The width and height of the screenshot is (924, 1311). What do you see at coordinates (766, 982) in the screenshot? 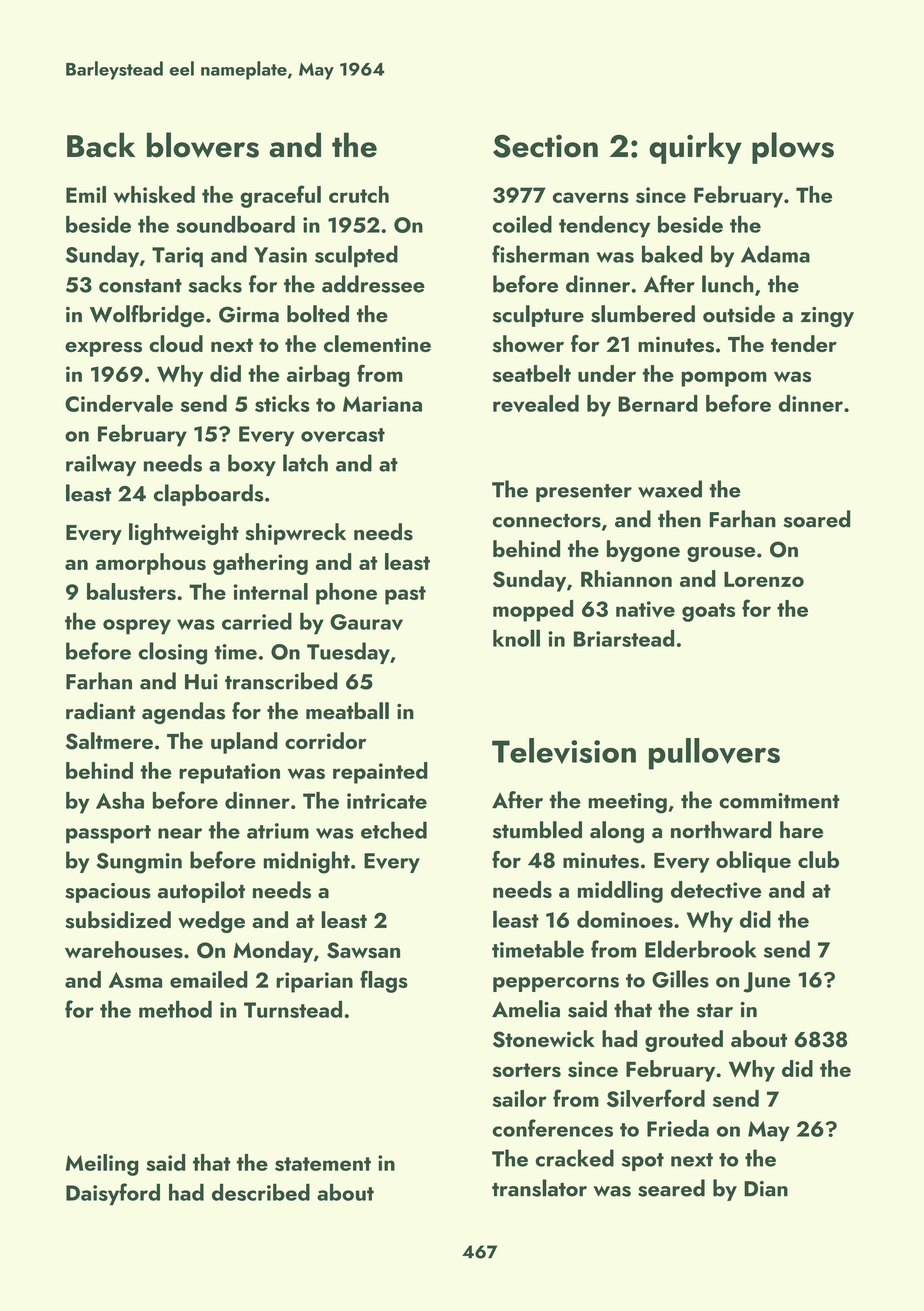
I see `June` at bounding box center [766, 982].
